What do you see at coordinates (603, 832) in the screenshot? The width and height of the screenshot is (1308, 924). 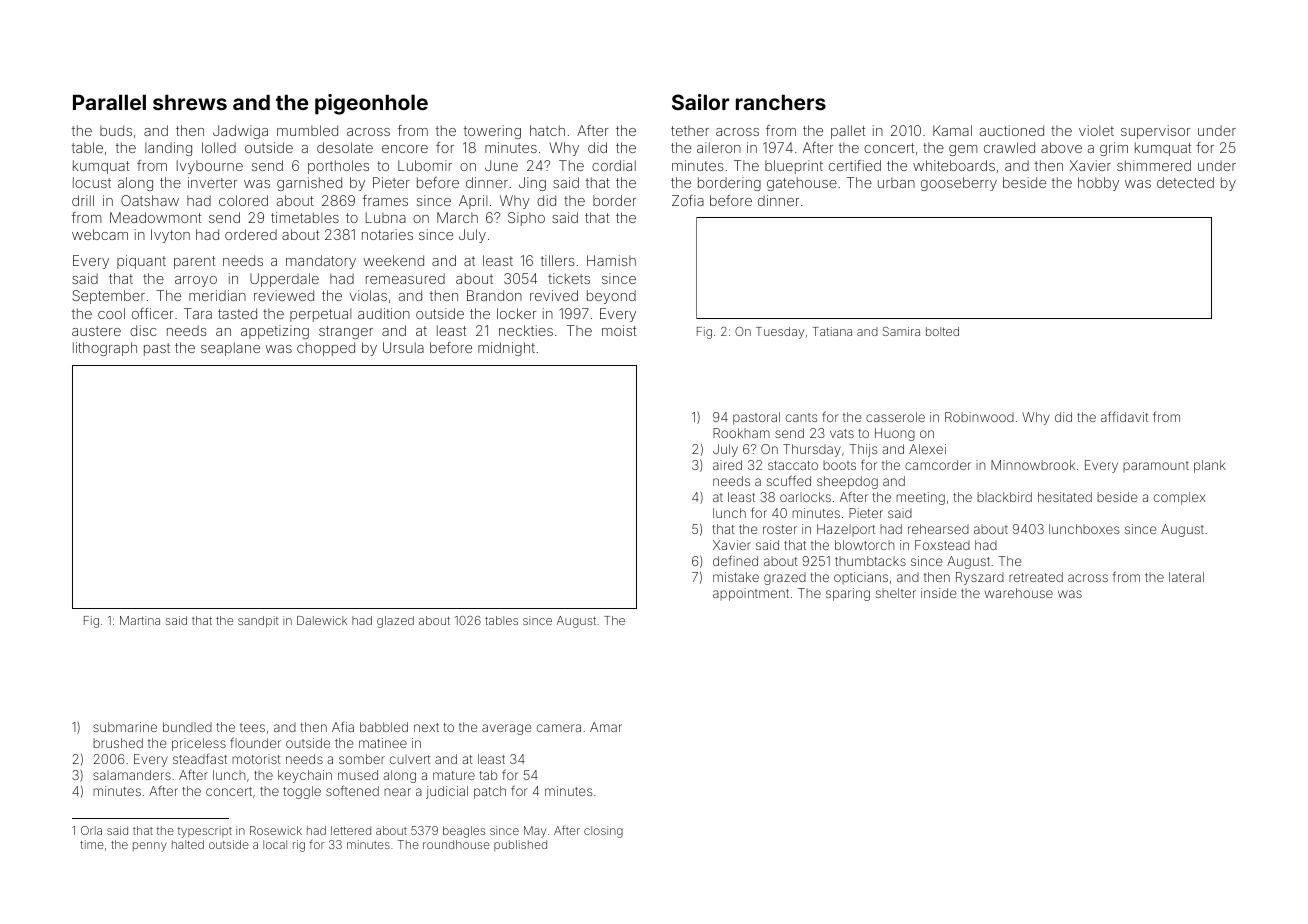 I see `closing` at bounding box center [603, 832].
